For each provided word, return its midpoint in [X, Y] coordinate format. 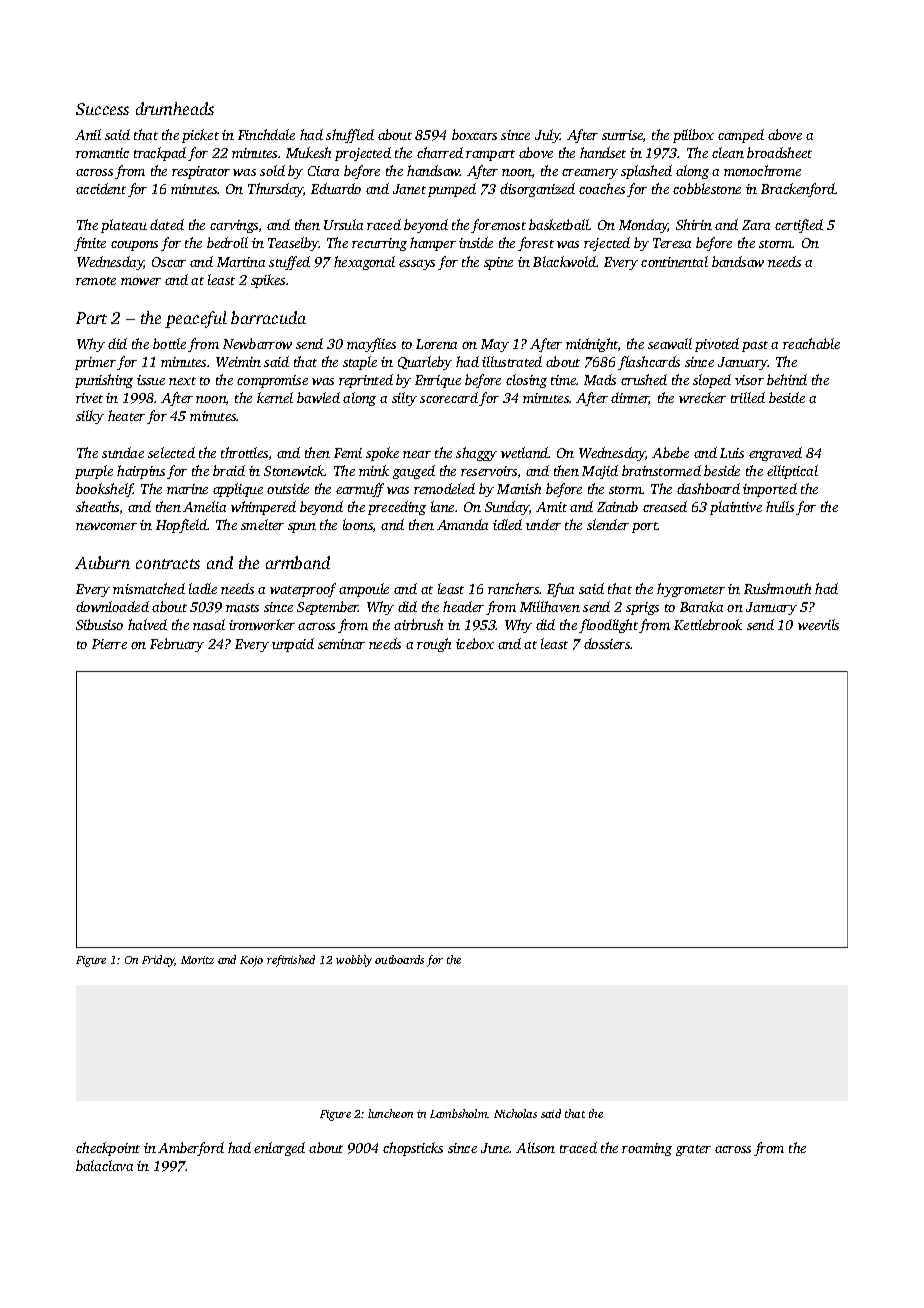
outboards [399, 959]
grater [693, 1150]
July [548, 136]
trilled [748, 397]
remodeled [444, 488]
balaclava [104, 1165]
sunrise [622, 135]
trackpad [160, 154]
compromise [272, 381]
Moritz [197, 960]
